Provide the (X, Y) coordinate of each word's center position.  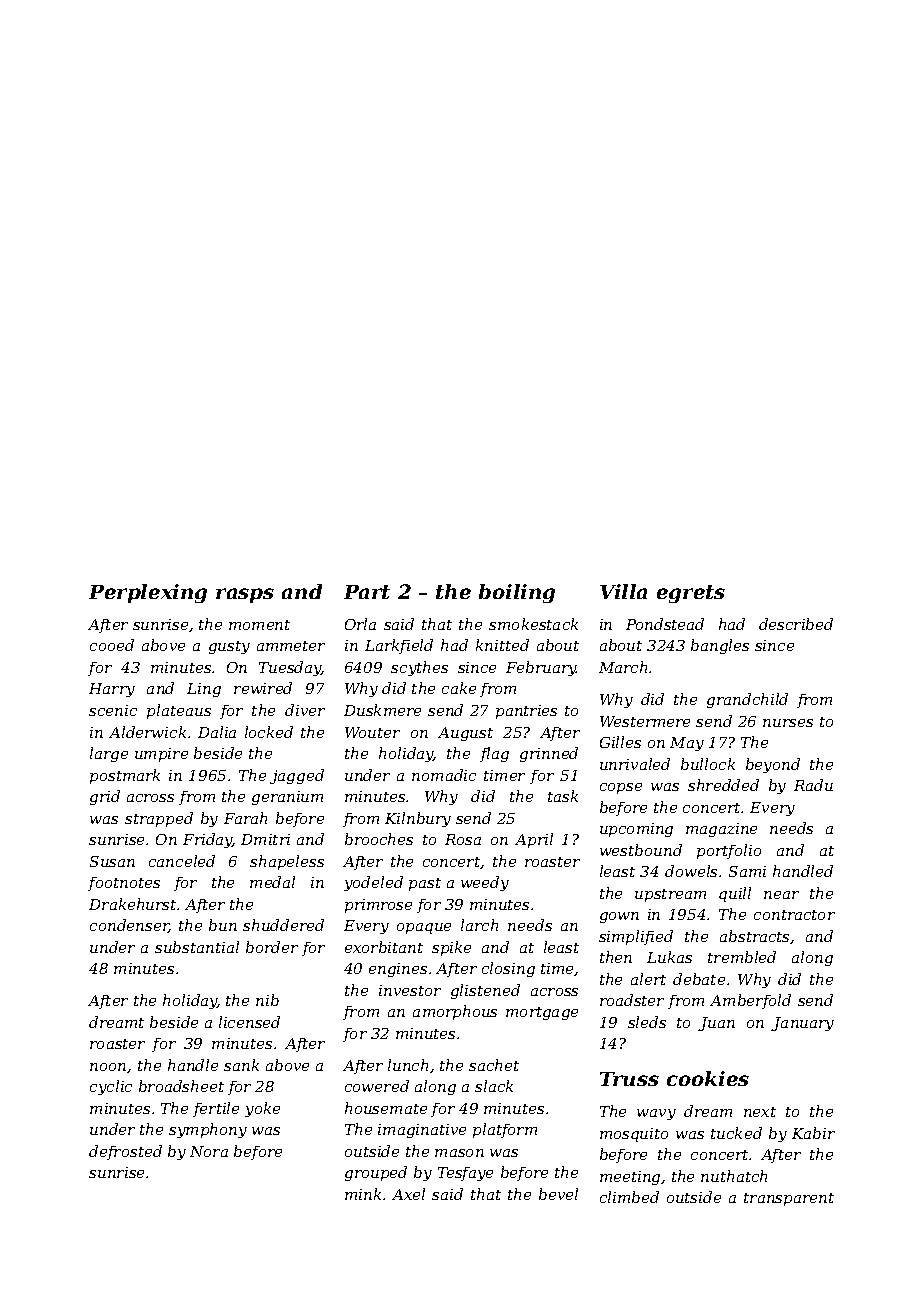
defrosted (125, 1152)
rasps (245, 595)
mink (363, 1194)
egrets (691, 594)
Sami (747, 871)
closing (508, 969)
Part (367, 592)
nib (267, 1000)
